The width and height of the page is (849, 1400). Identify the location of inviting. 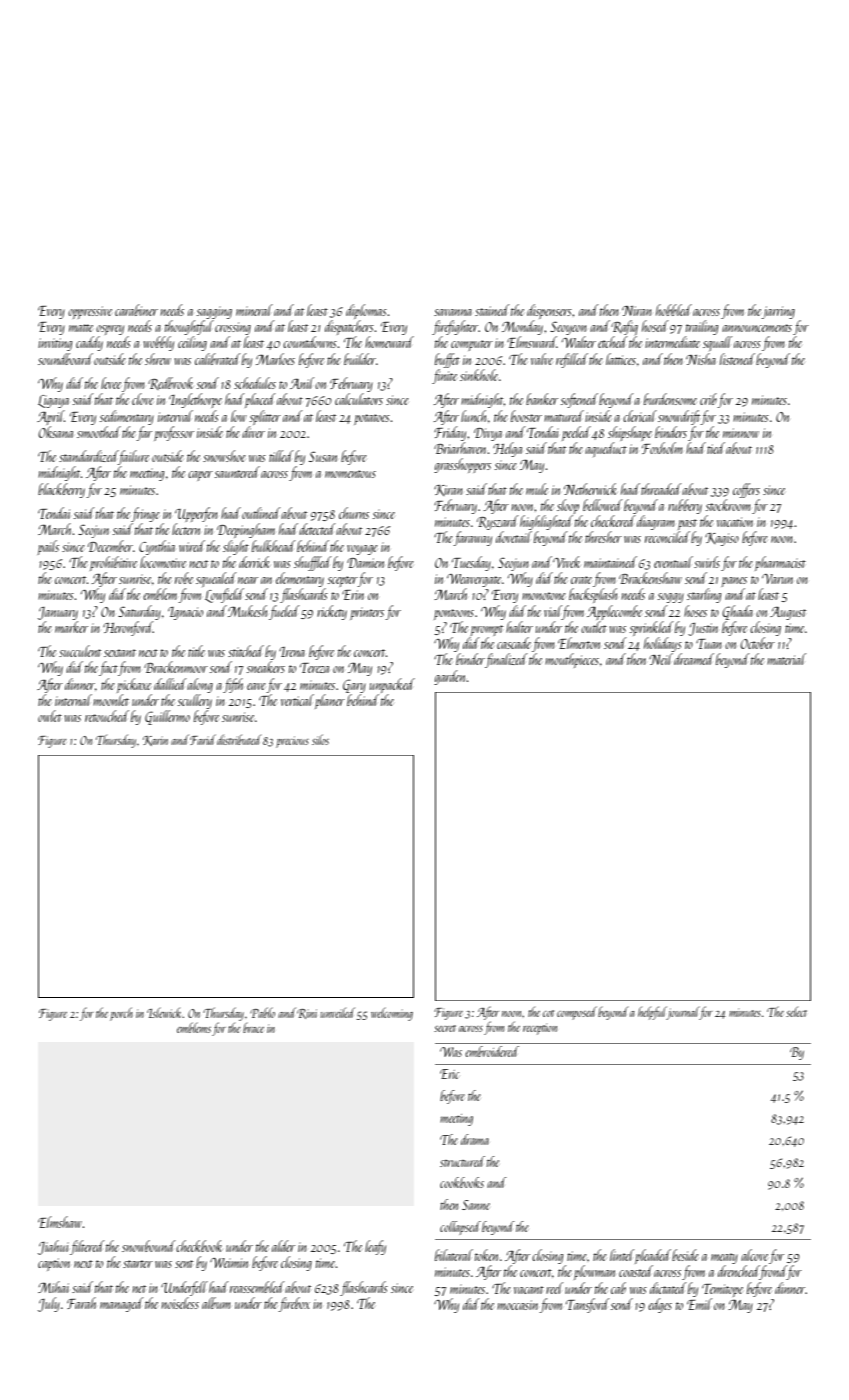
(55, 344).
